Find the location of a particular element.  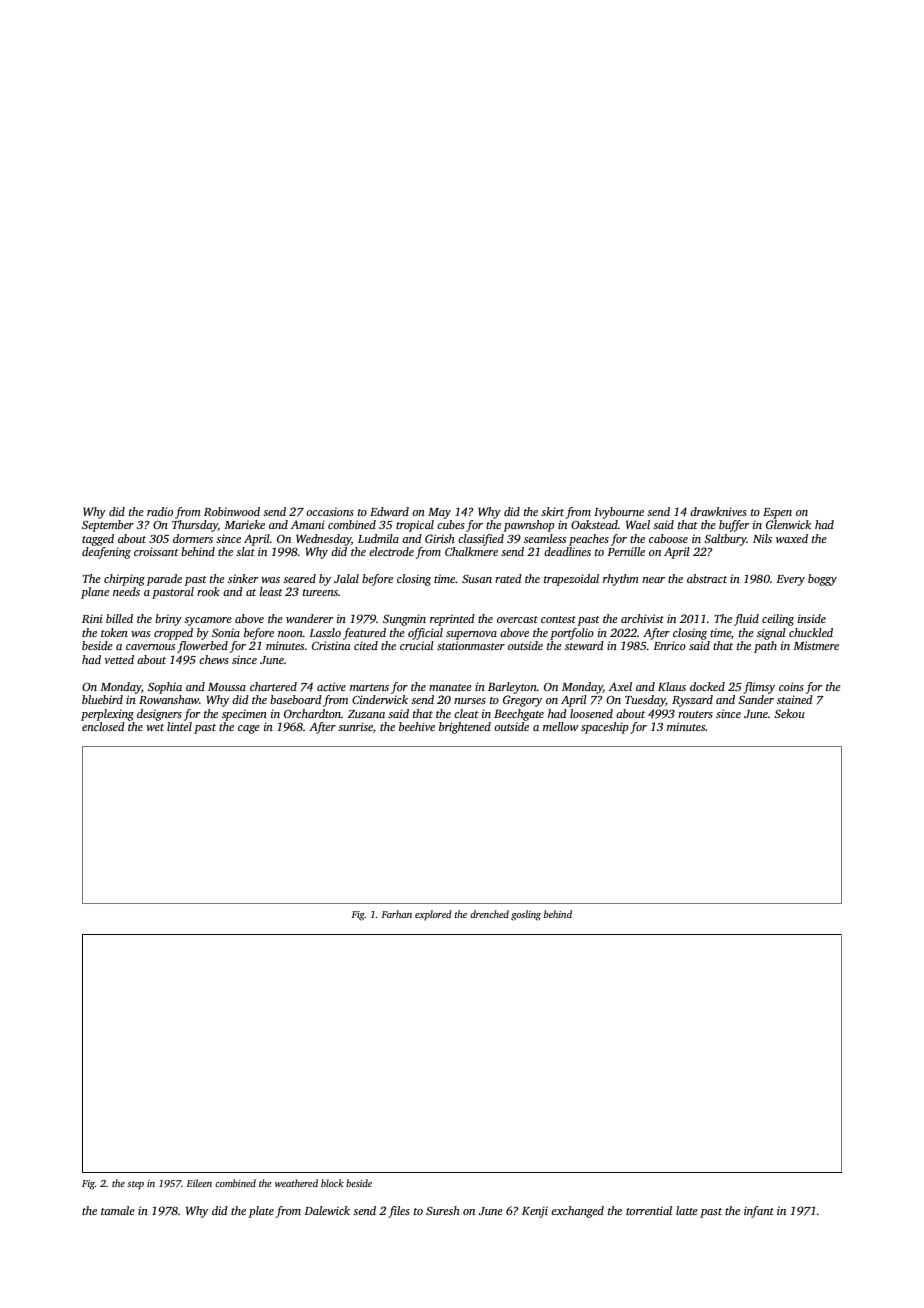

explored is located at coordinates (433, 915).
